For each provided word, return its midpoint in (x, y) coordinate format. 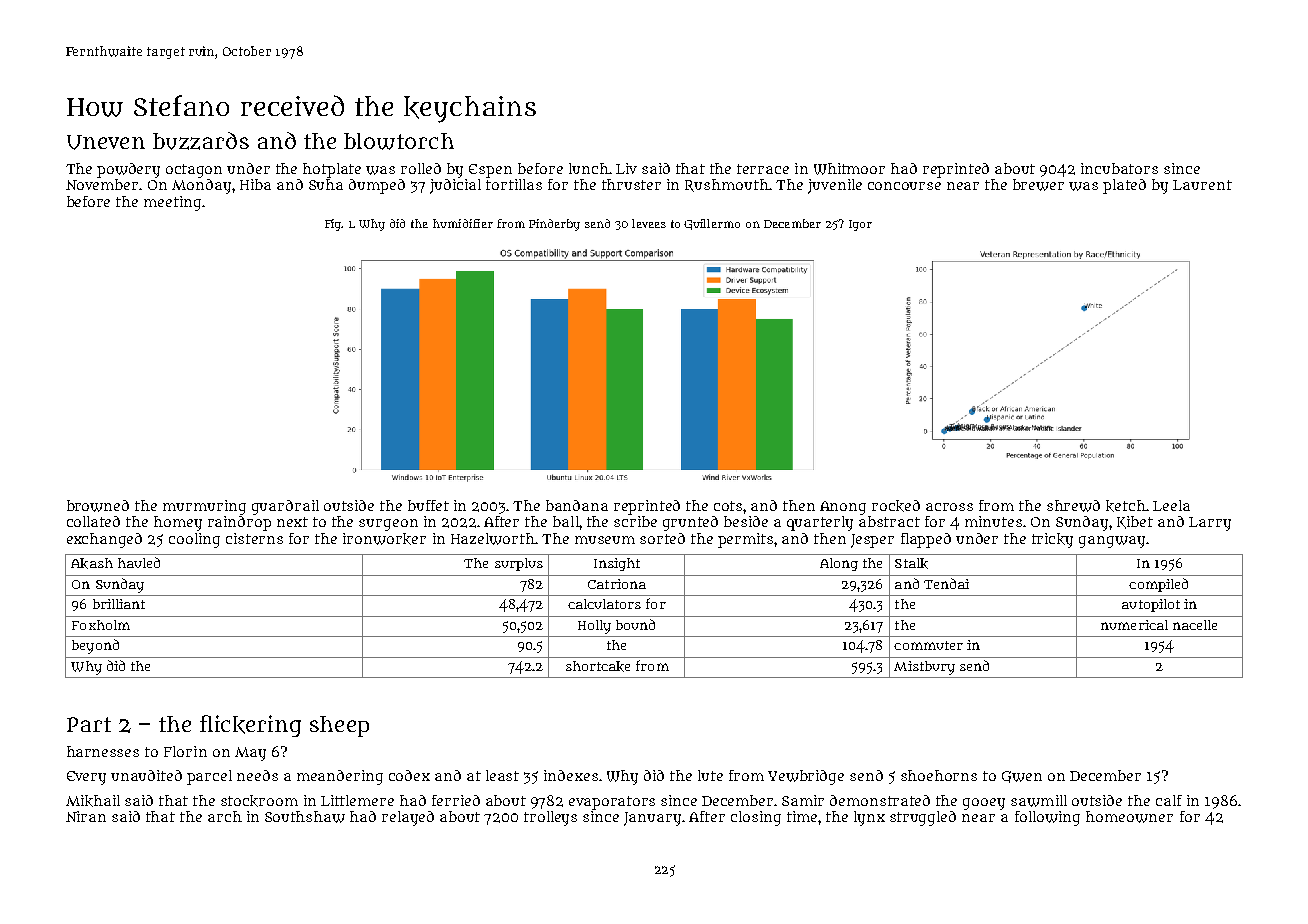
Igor (860, 225)
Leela (1171, 505)
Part (89, 724)
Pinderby (554, 225)
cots (729, 506)
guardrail (285, 507)
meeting (172, 203)
